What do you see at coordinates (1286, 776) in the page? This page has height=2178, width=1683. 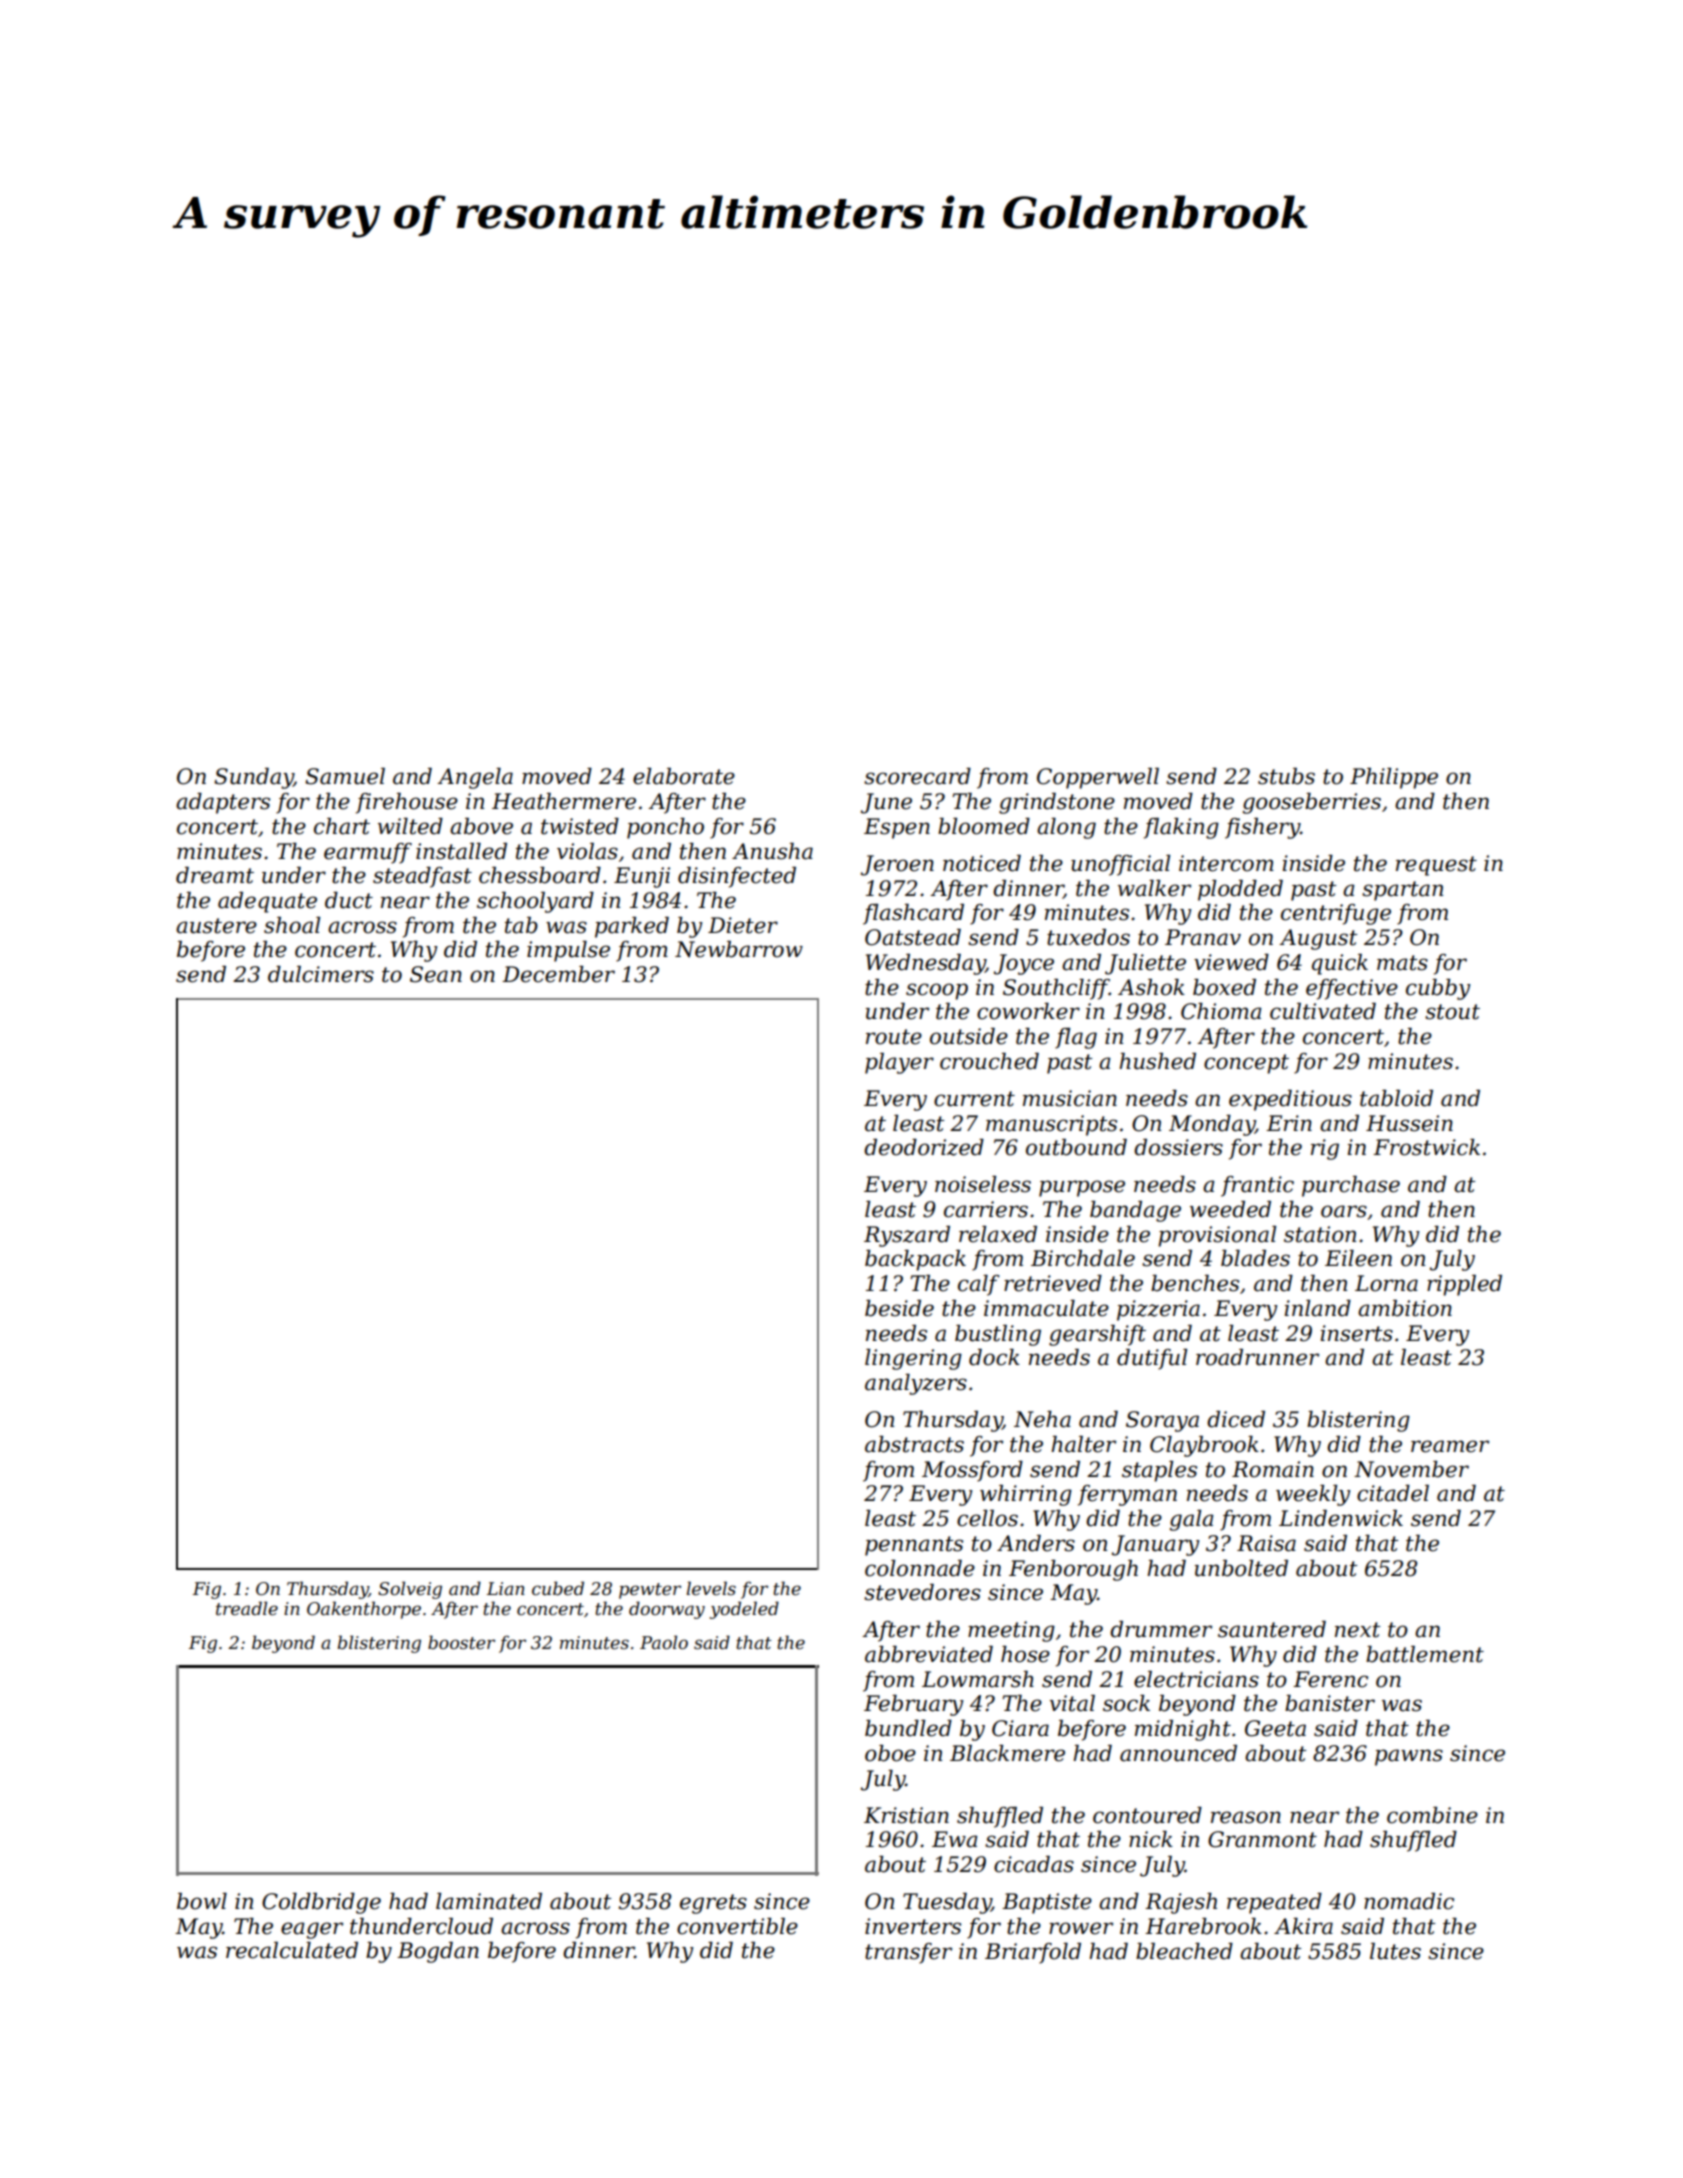 I see `stubs` at bounding box center [1286, 776].
